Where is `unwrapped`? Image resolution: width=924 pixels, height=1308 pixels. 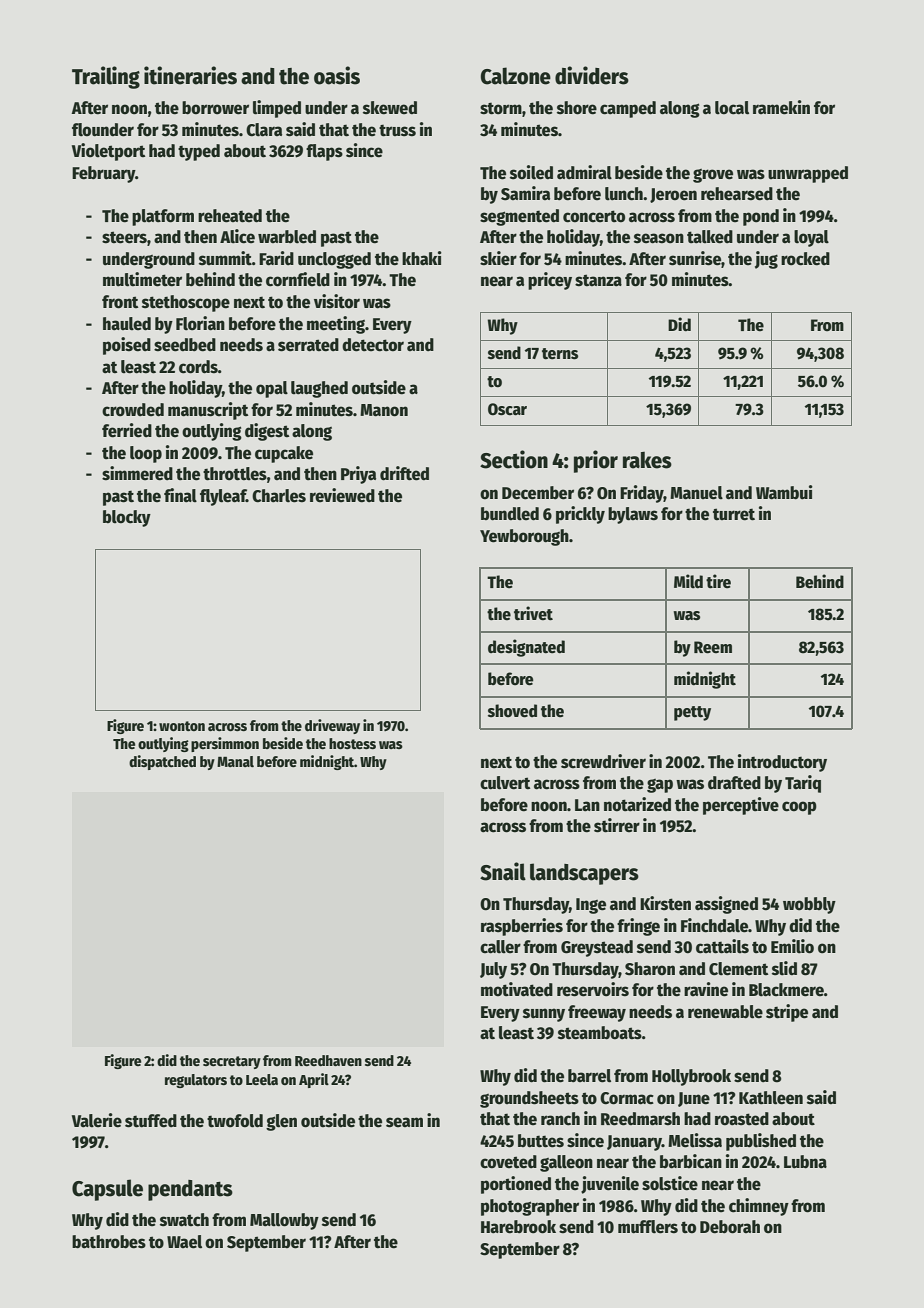
unwrapped is located at coordinates (808, 174).
